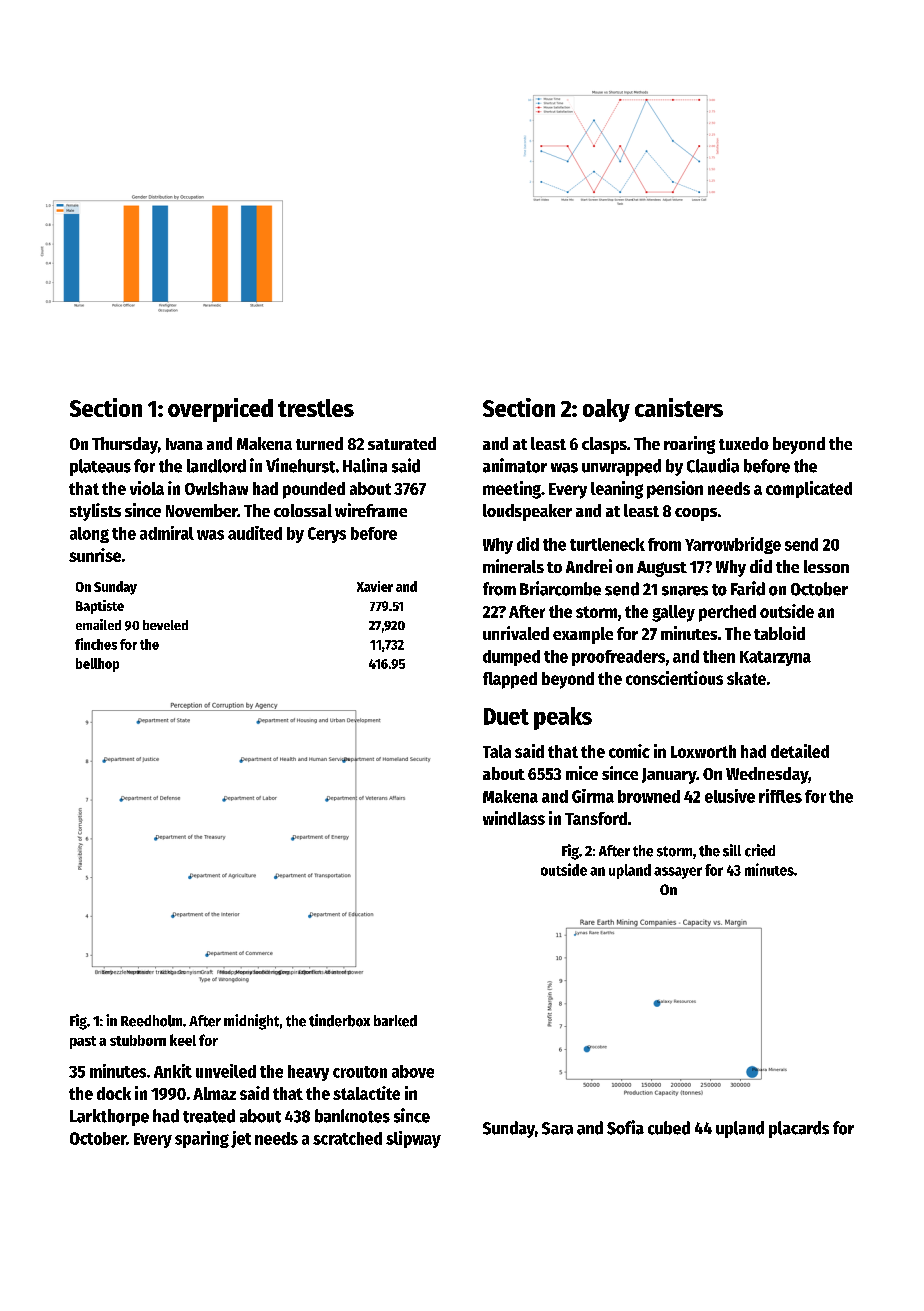 The width and height of the page is (924, 1311). What do you see at coordinates (621, 467) in the page?
I see `unwrapped` at bounding box center [621, 467].
